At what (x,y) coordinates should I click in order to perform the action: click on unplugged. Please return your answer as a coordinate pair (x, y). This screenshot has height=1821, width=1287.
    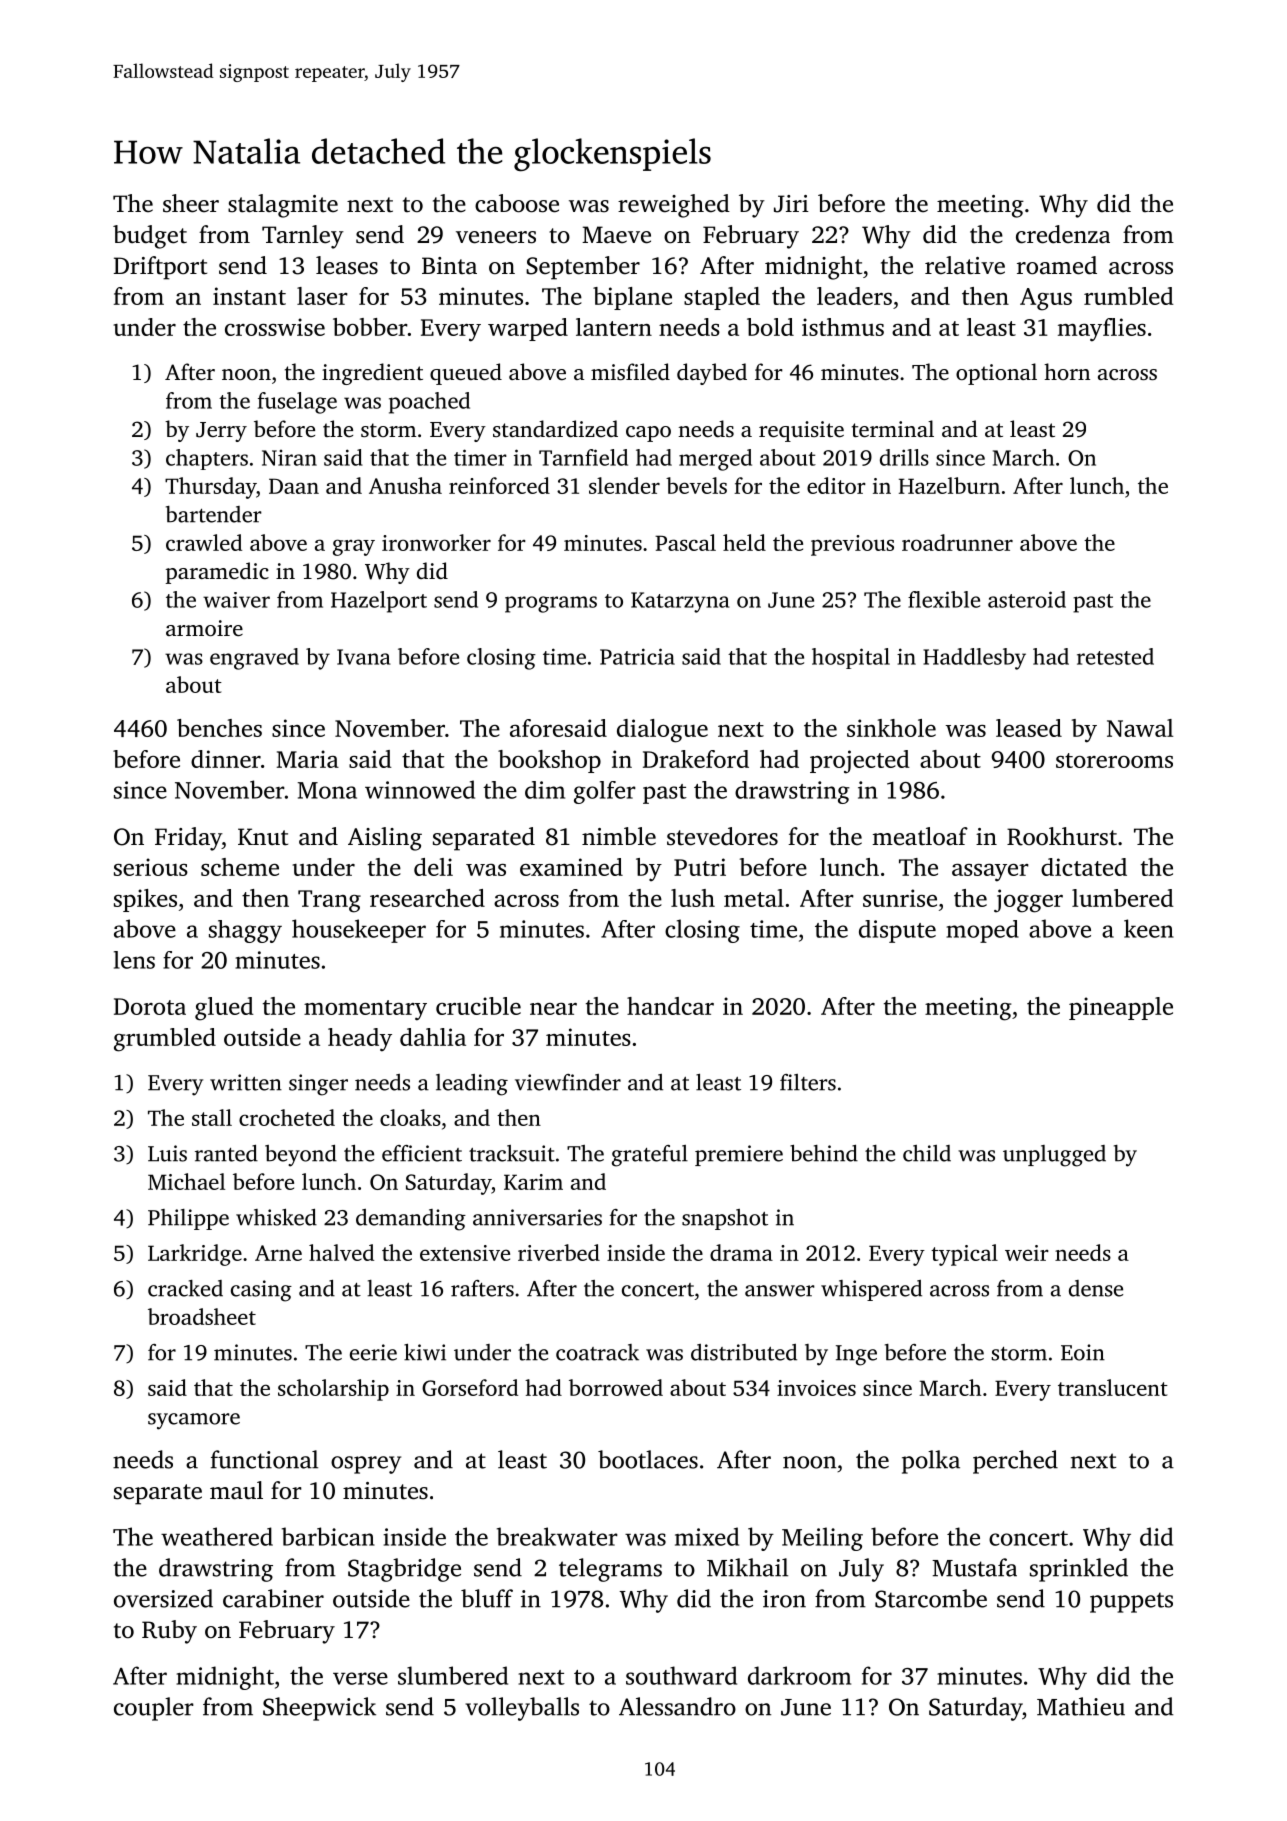
    Looking at the image, I should click on (1054, 1156).
